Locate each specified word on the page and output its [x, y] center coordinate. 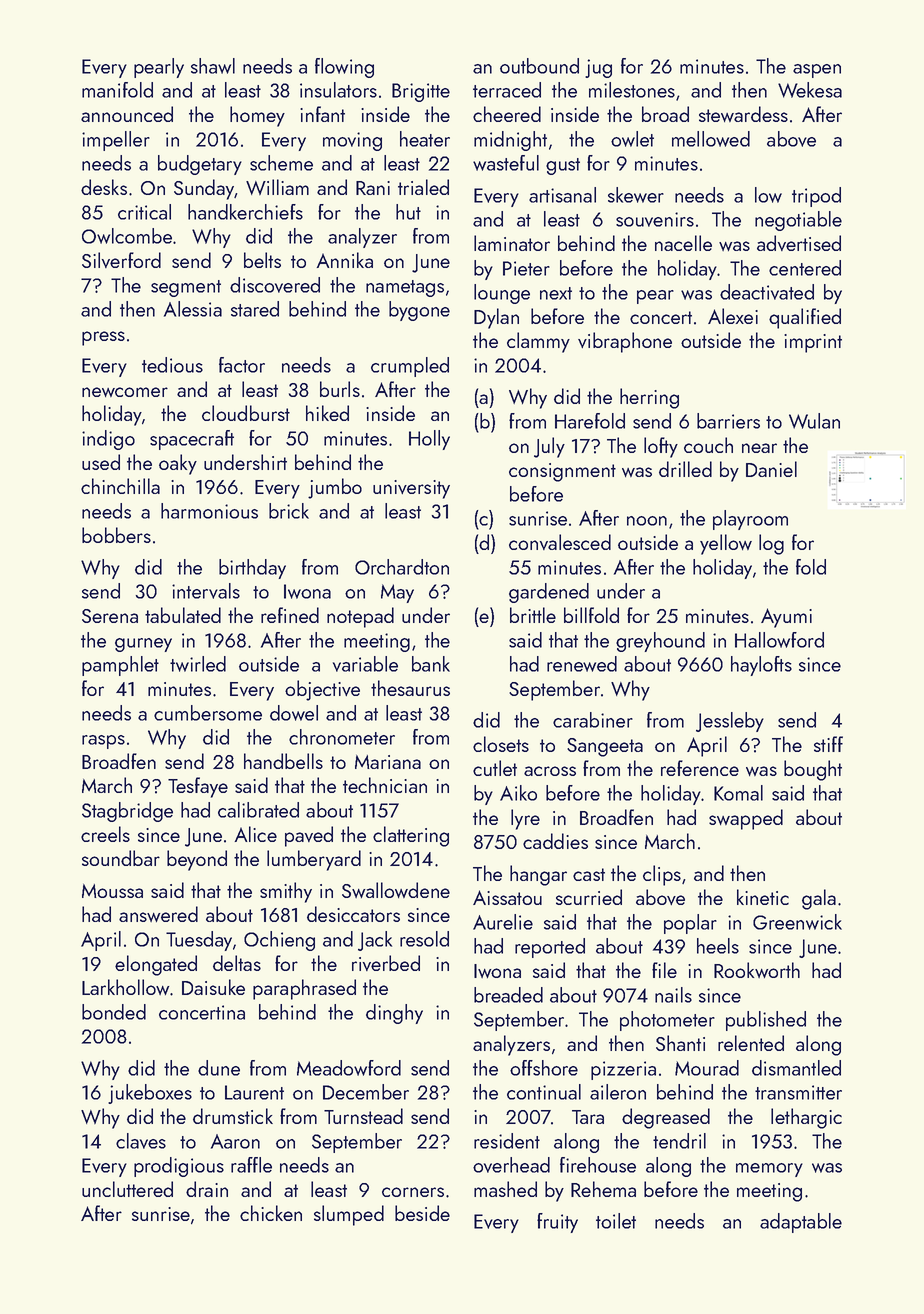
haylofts [761, 666]
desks [104, 187]
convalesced [560, 542]
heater [425, 139]
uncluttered [127, 1189]
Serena [110, 616]
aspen [817, 71]
